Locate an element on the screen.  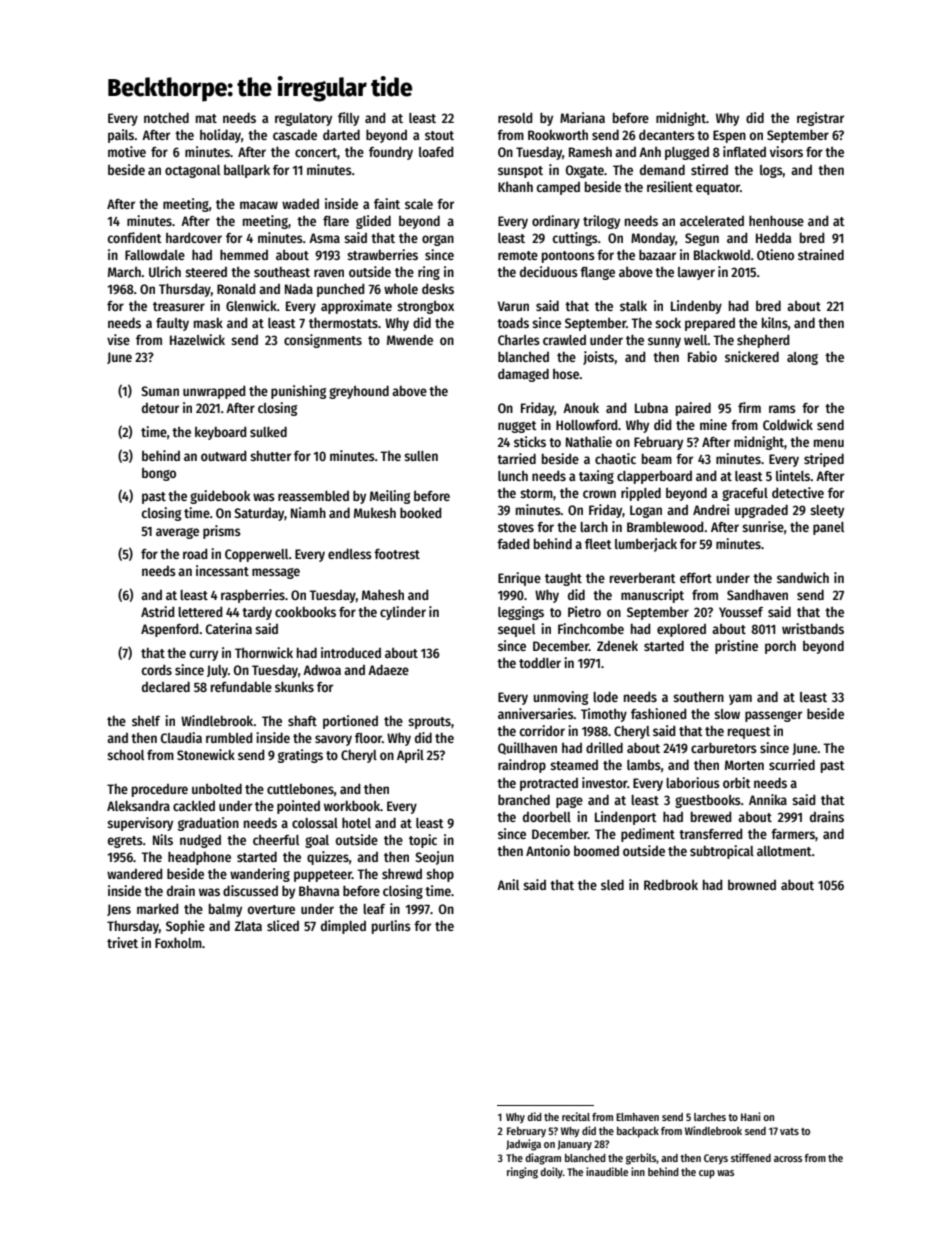
yam is located at coordinates (740, 699).
